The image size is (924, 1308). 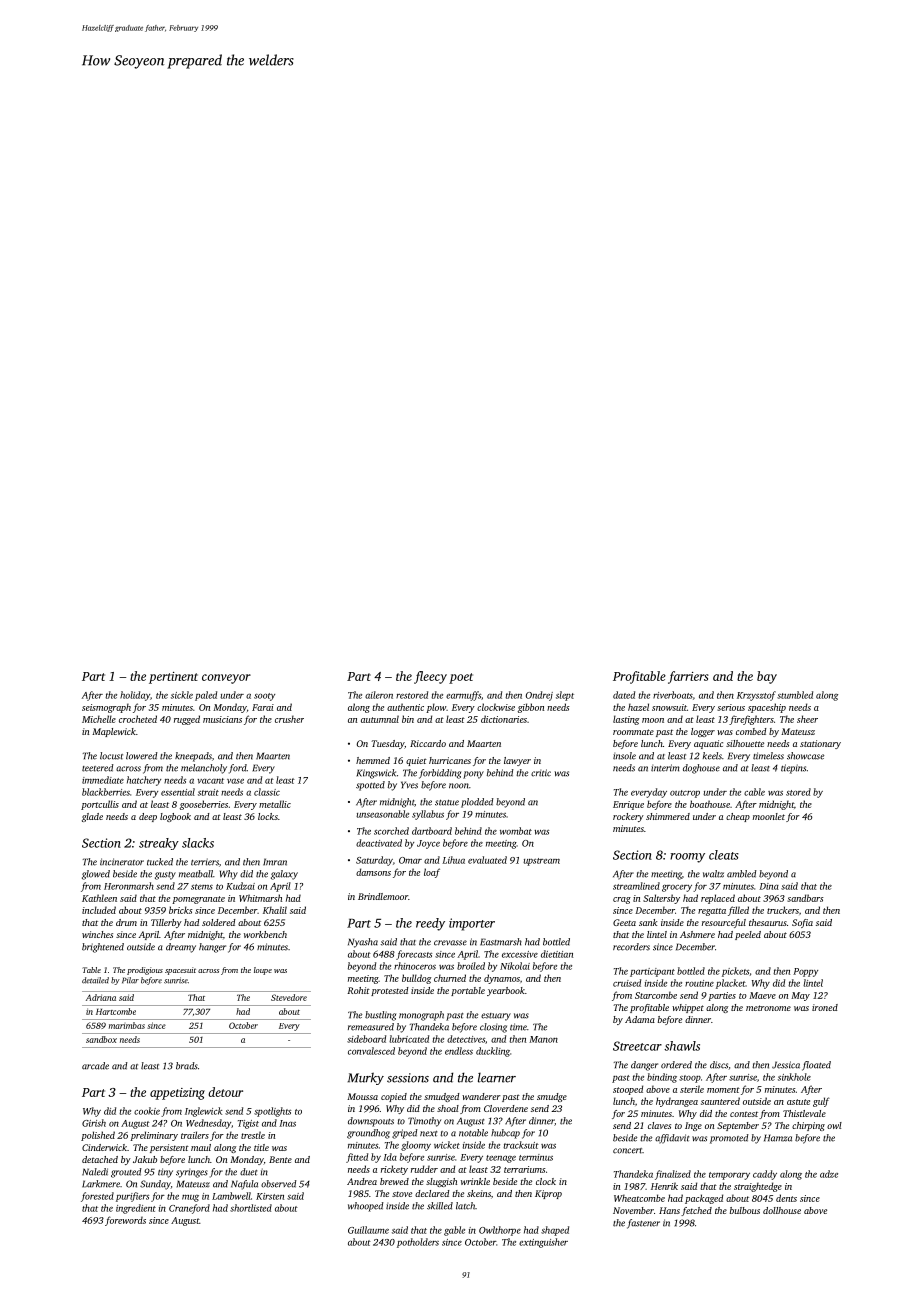 I want to click on forewords, so click(x=125, y=1221).
